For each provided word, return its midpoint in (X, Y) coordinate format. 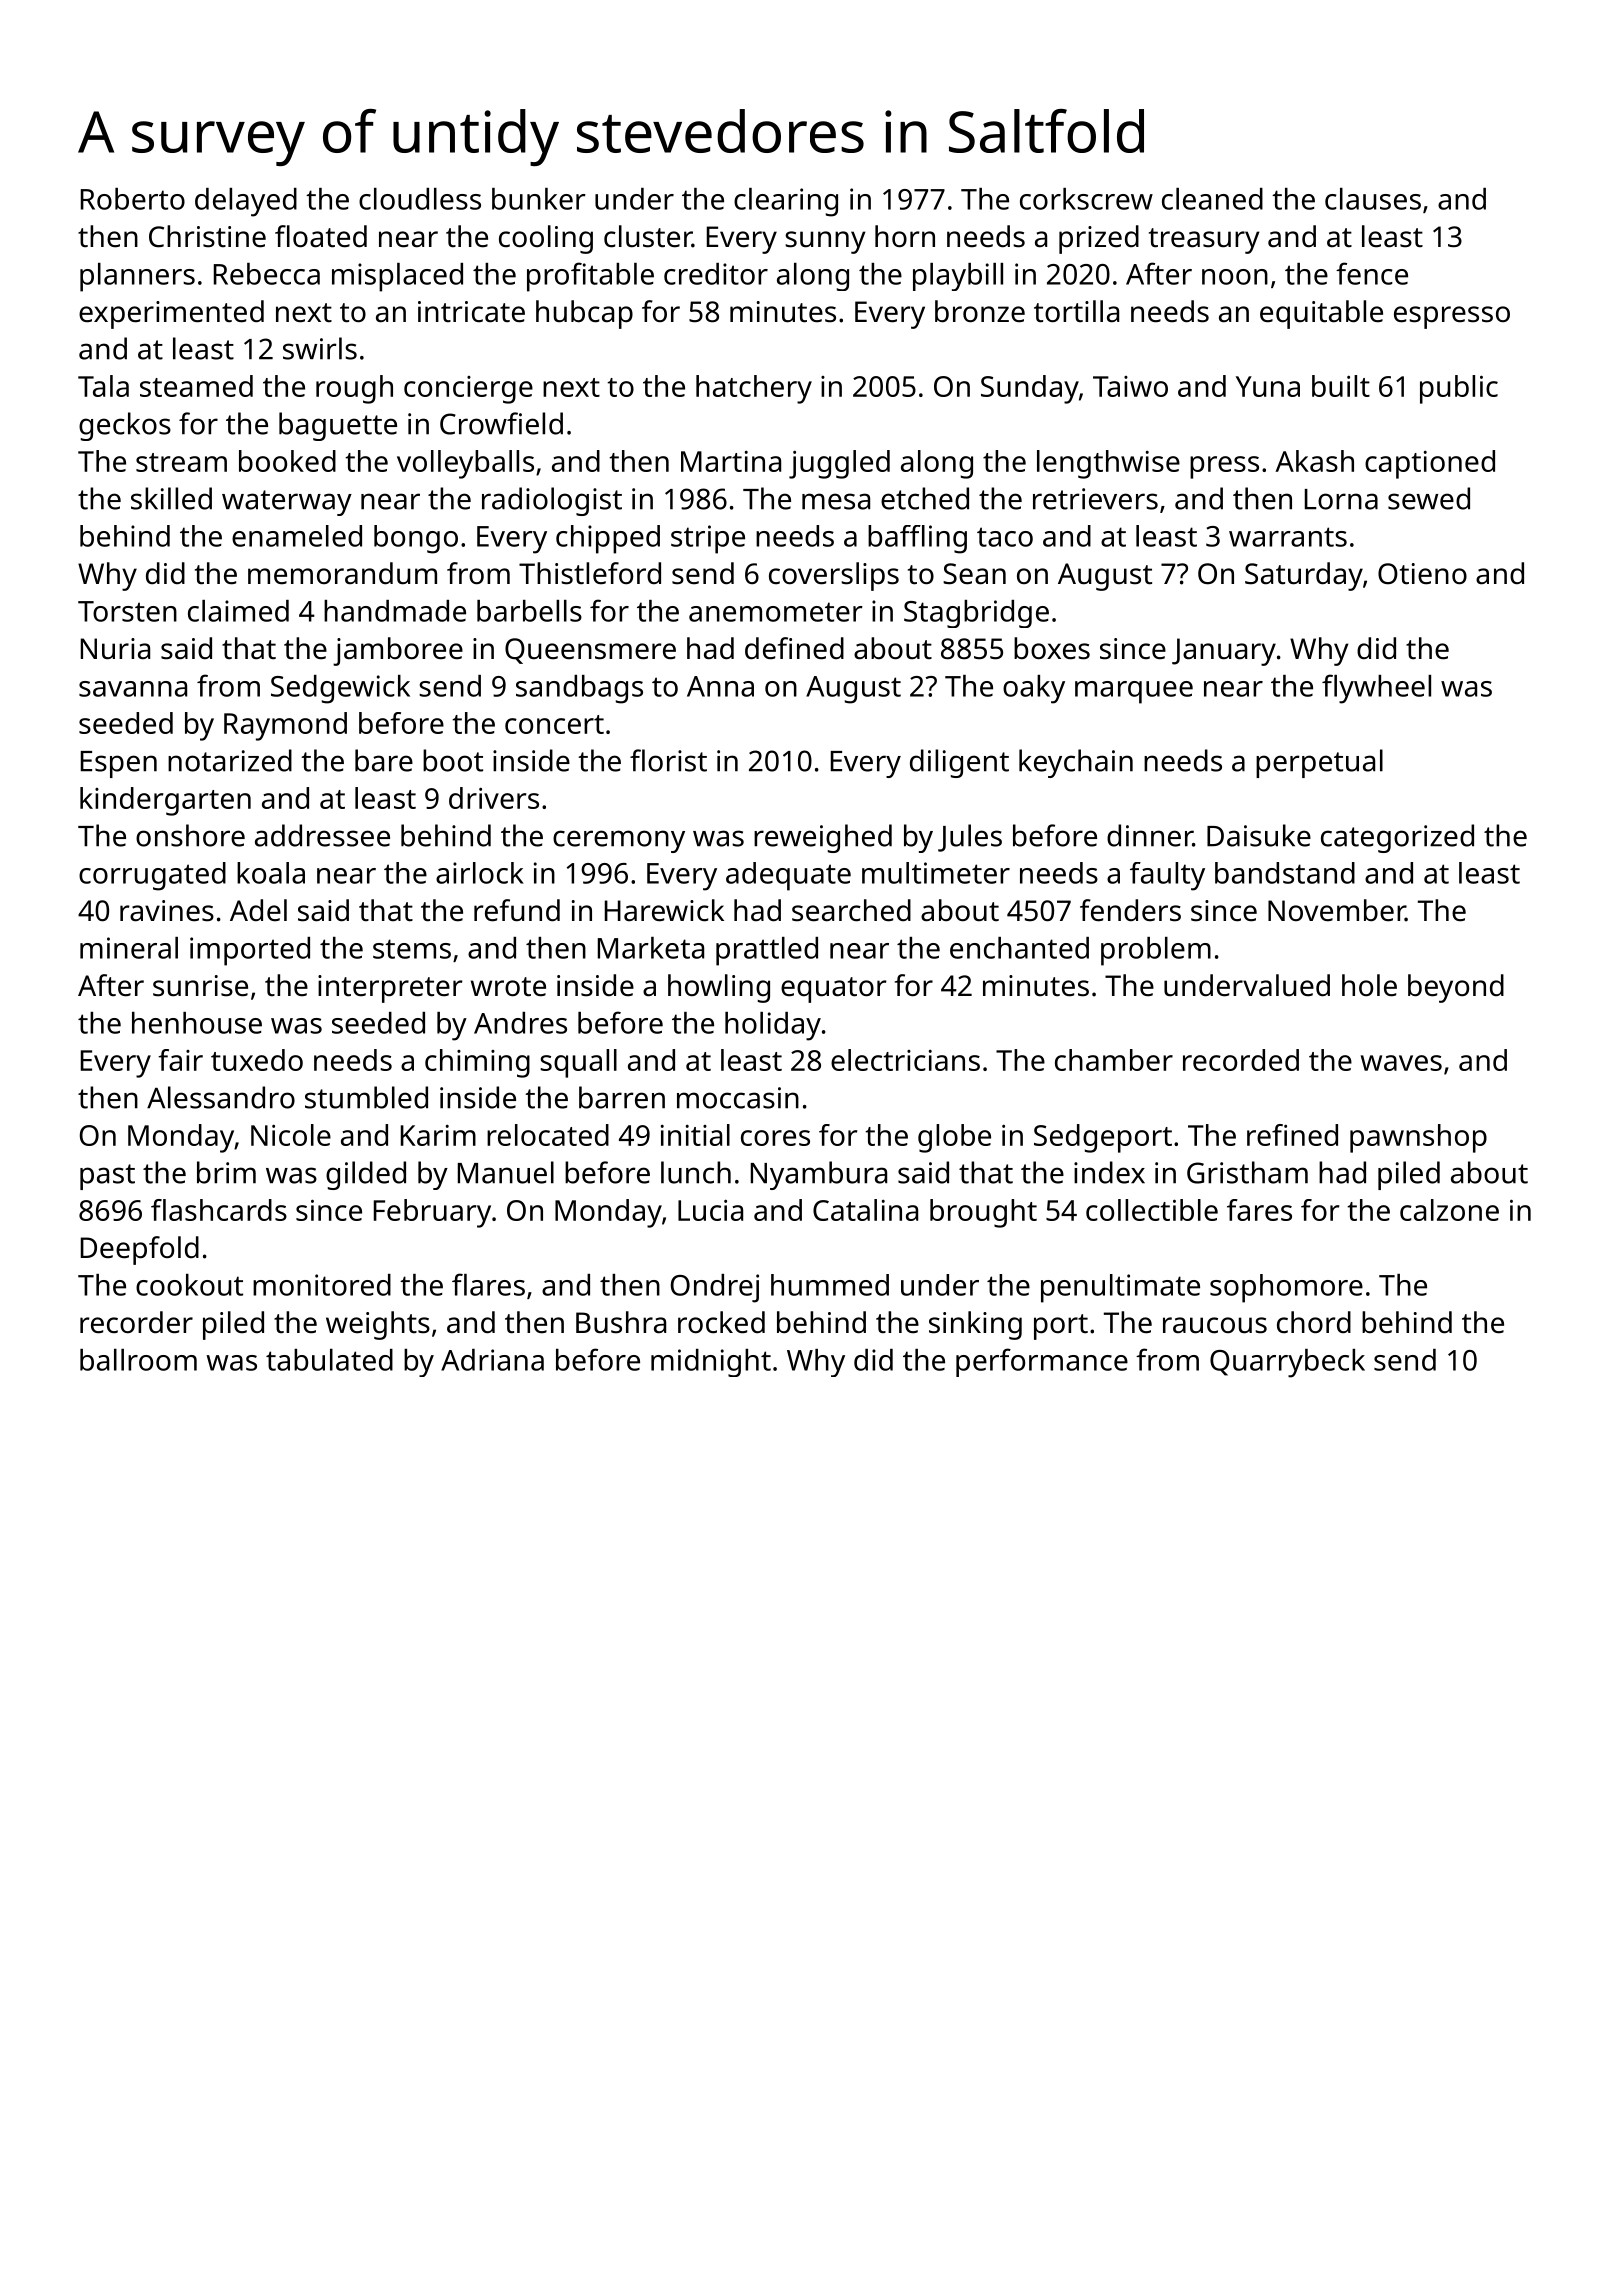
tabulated (329, 1360)
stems (412, 949)
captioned (1430, 464)
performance (1042, 1362)
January (1224, 652)
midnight (711, 1363)
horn (905, 236)
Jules (970, 838)
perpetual (1319, 763)
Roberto (133, 199)
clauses (1373, 199)
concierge (468, 390)
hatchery (754, 389)
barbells (529, 611)
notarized (230, 760)
